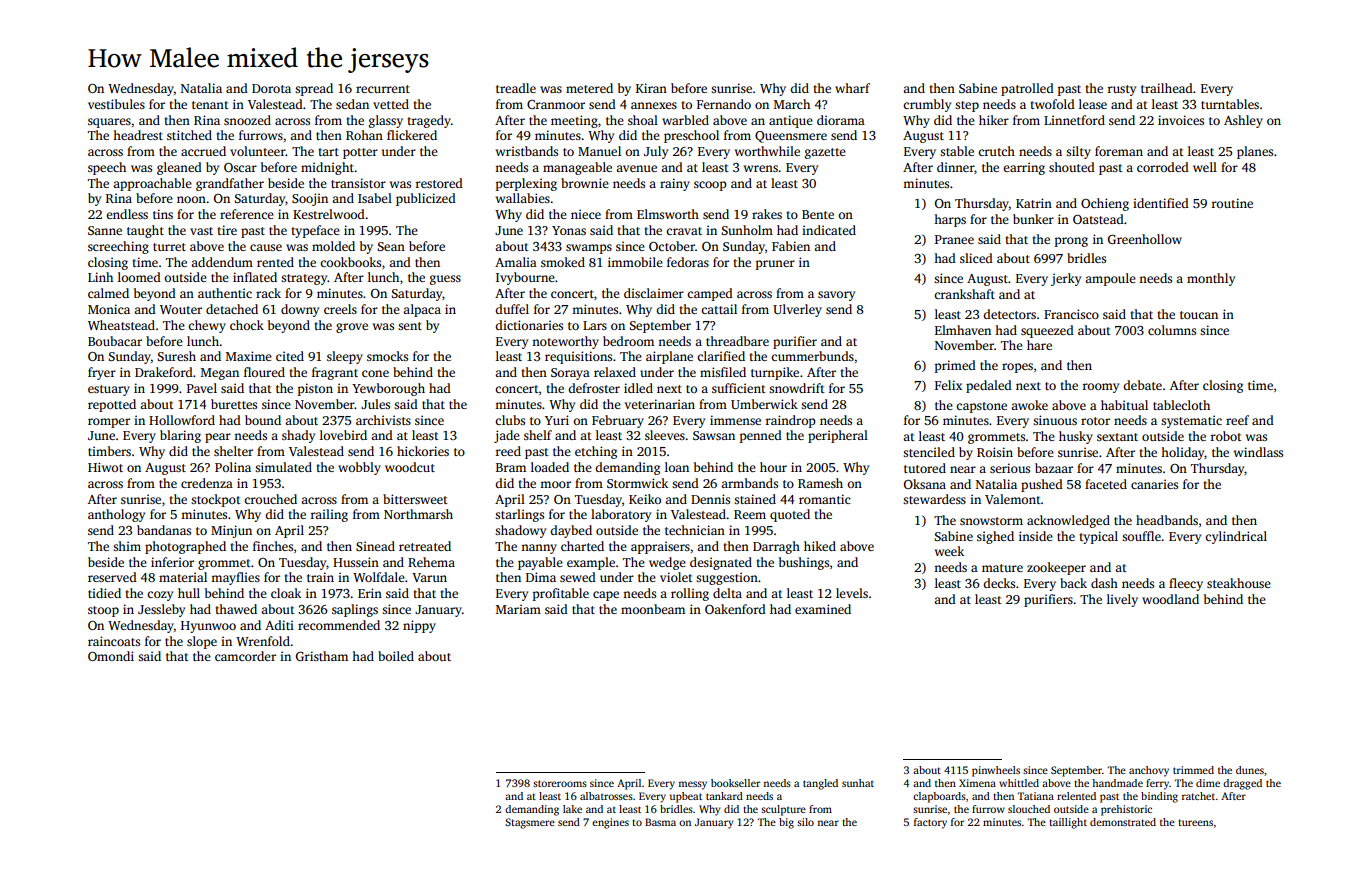  I want to click on designated, so click(721, 563).
